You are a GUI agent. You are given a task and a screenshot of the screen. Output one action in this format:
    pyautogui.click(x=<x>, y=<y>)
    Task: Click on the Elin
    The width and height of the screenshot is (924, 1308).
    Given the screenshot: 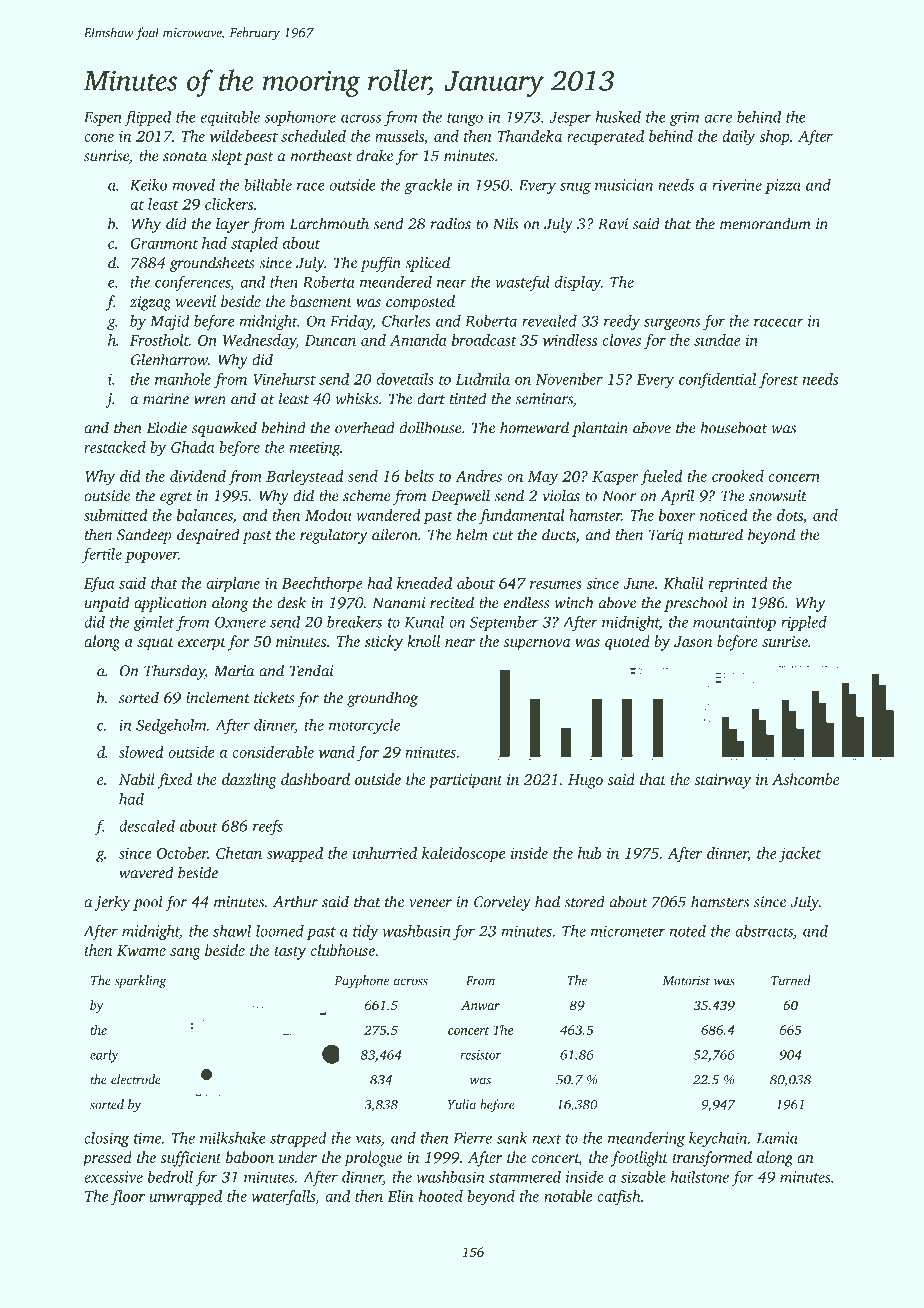 What is the action you would take?
    pyautogui.click(x=400, y=1196)
